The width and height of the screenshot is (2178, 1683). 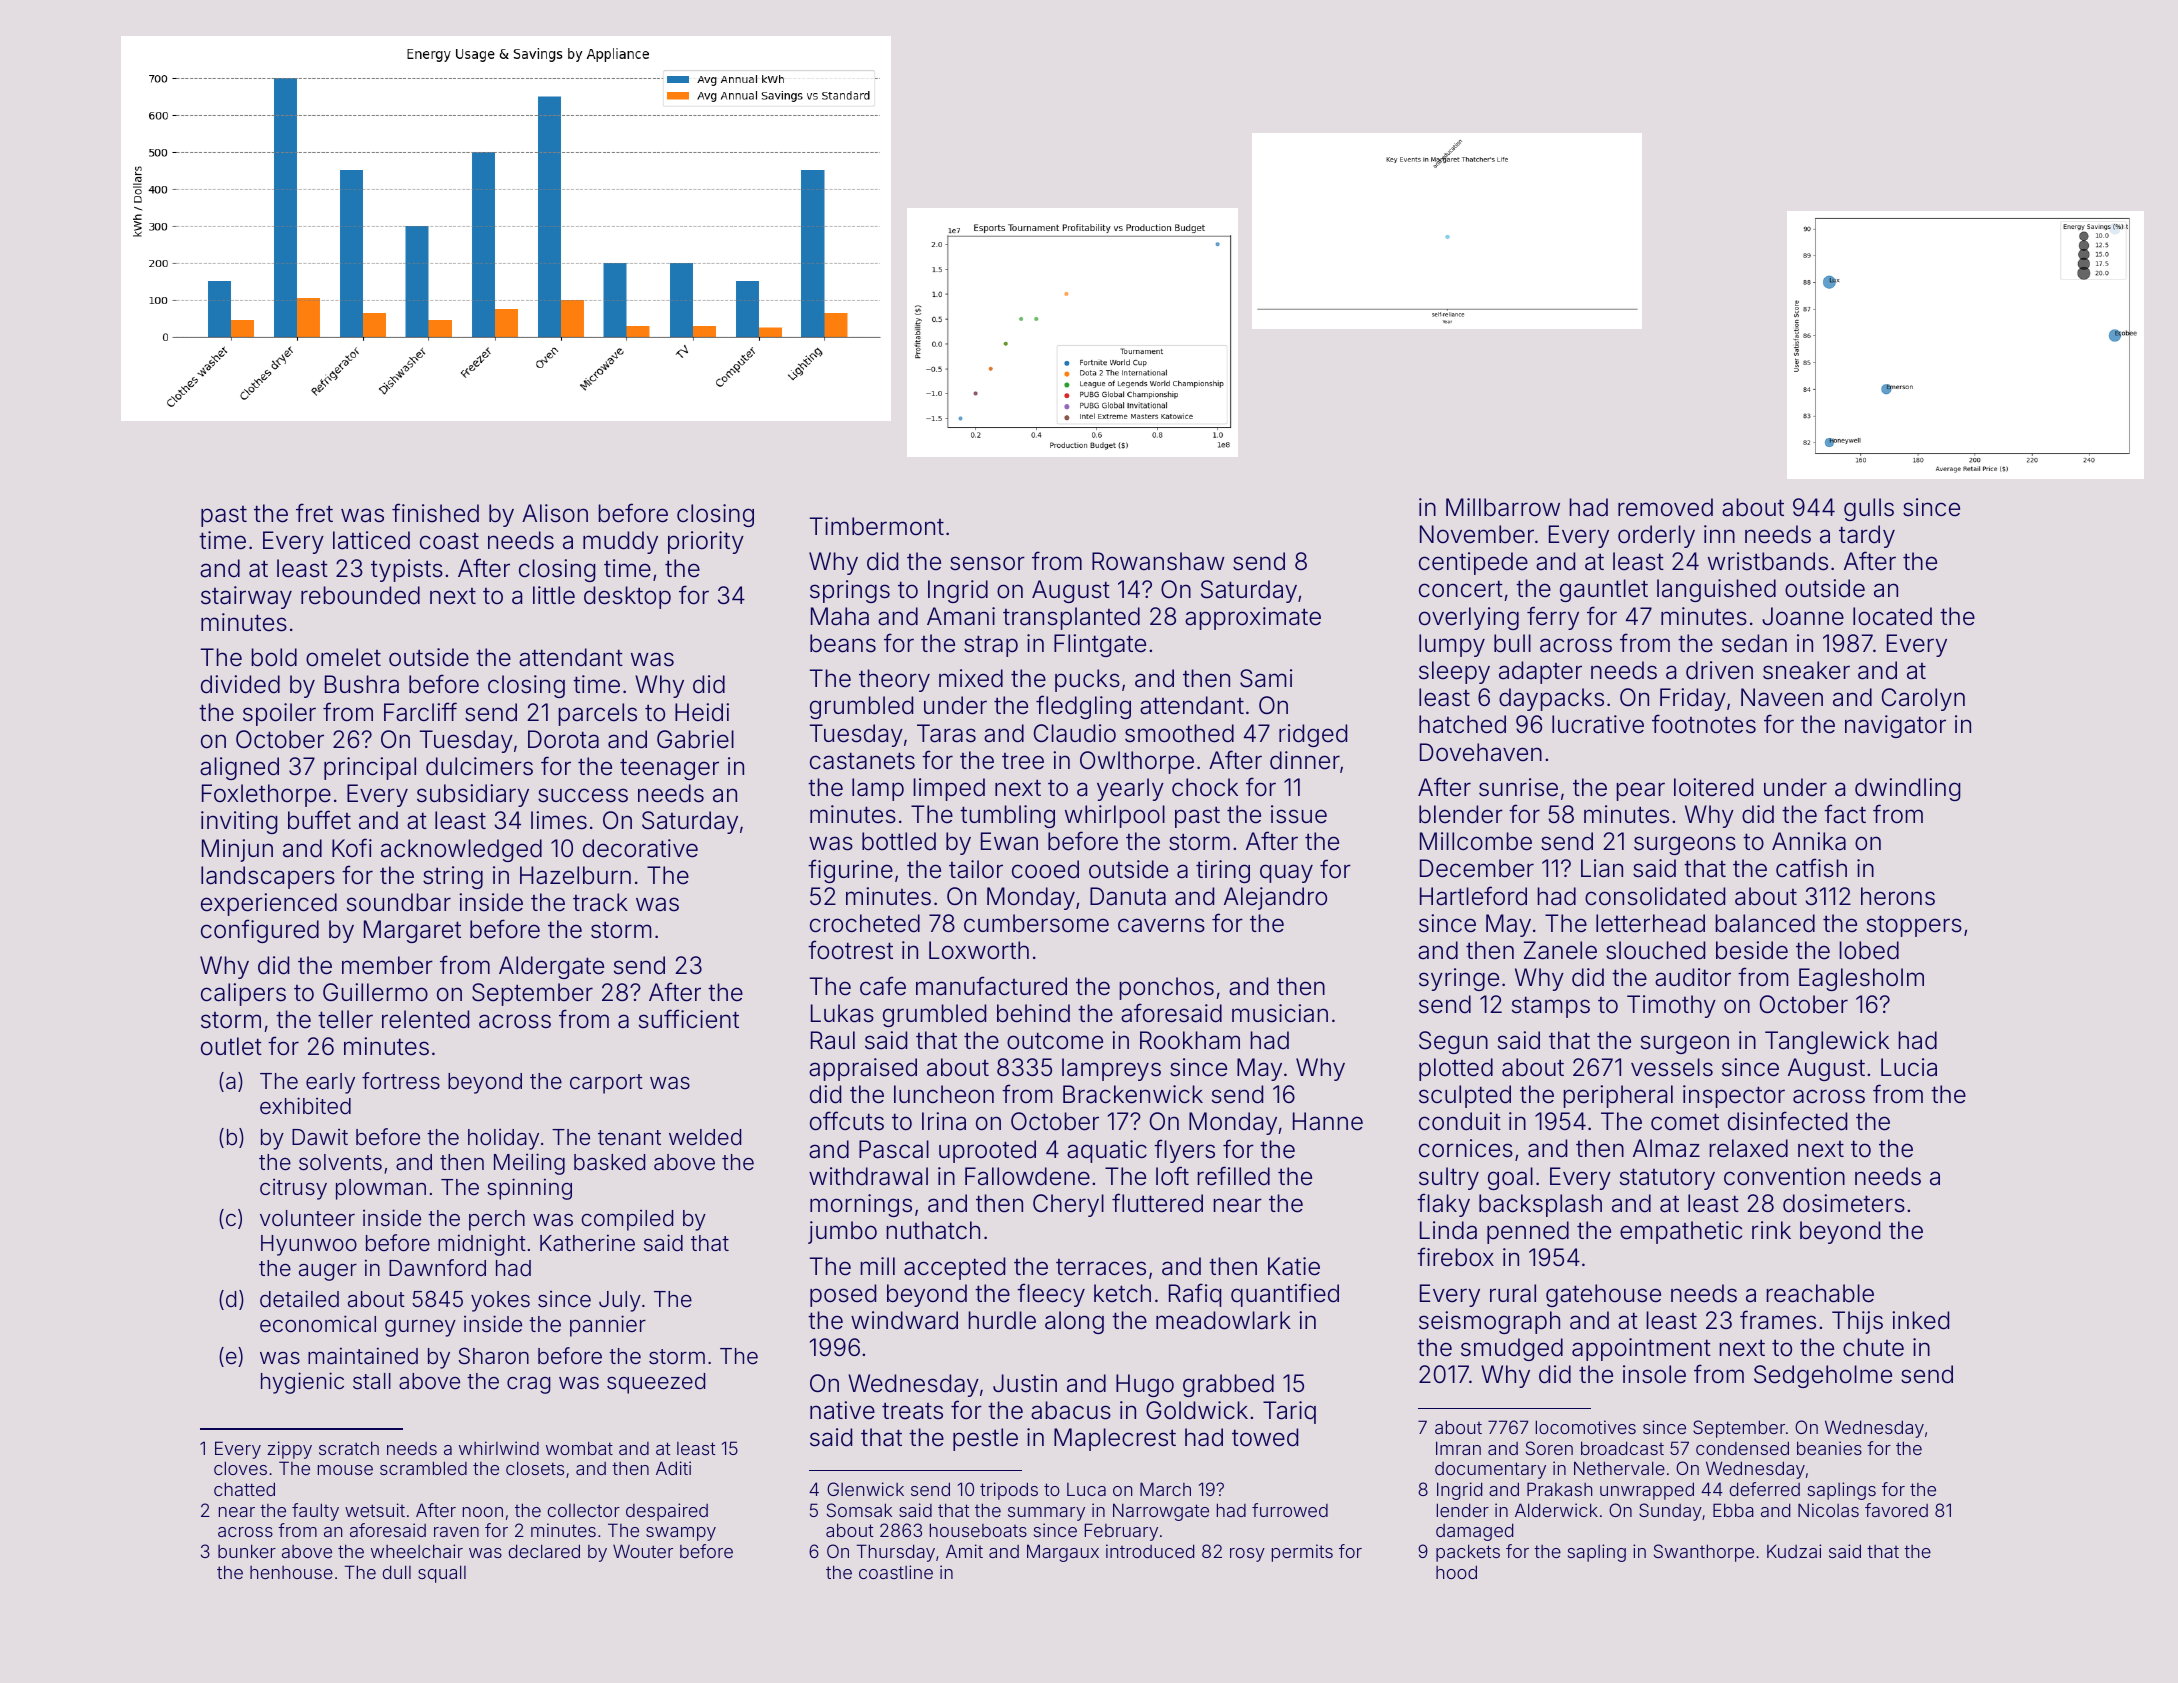 I want to click on Glenwick, so click(x=865, y=1489).
